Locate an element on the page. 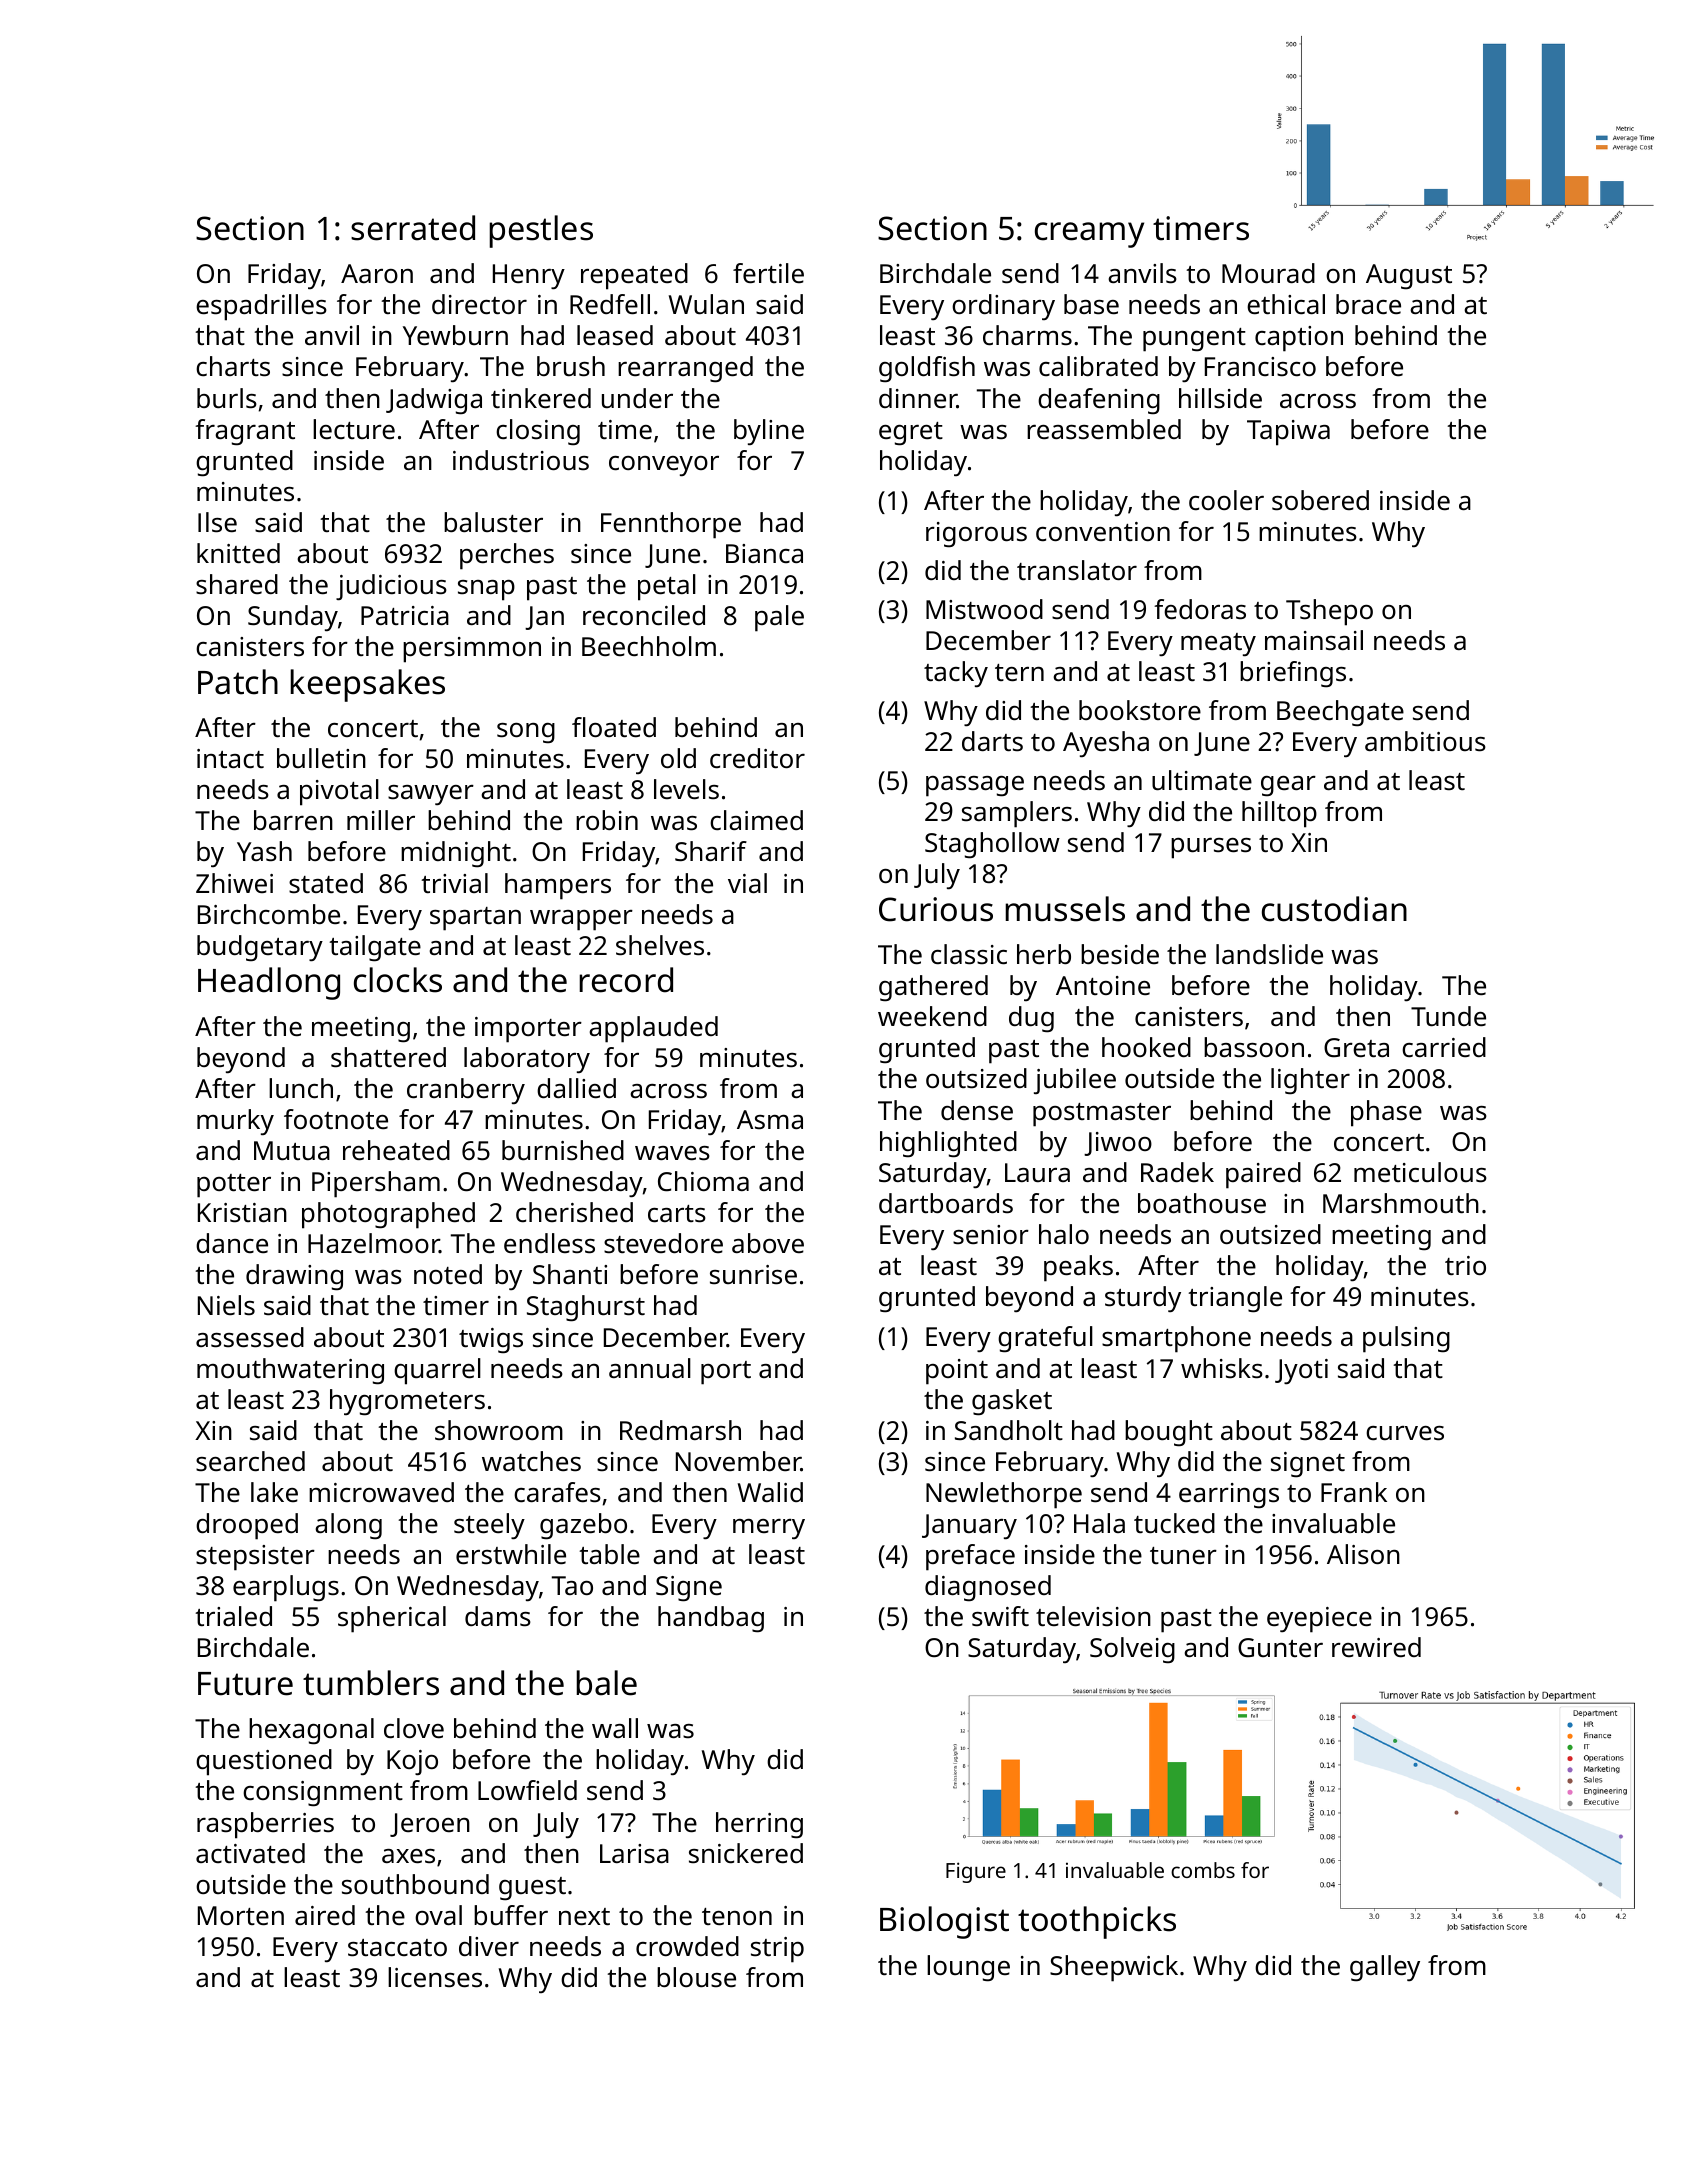 The width and height of the image is (1683, 2178). pestles is located at coordinates (541, 231).
